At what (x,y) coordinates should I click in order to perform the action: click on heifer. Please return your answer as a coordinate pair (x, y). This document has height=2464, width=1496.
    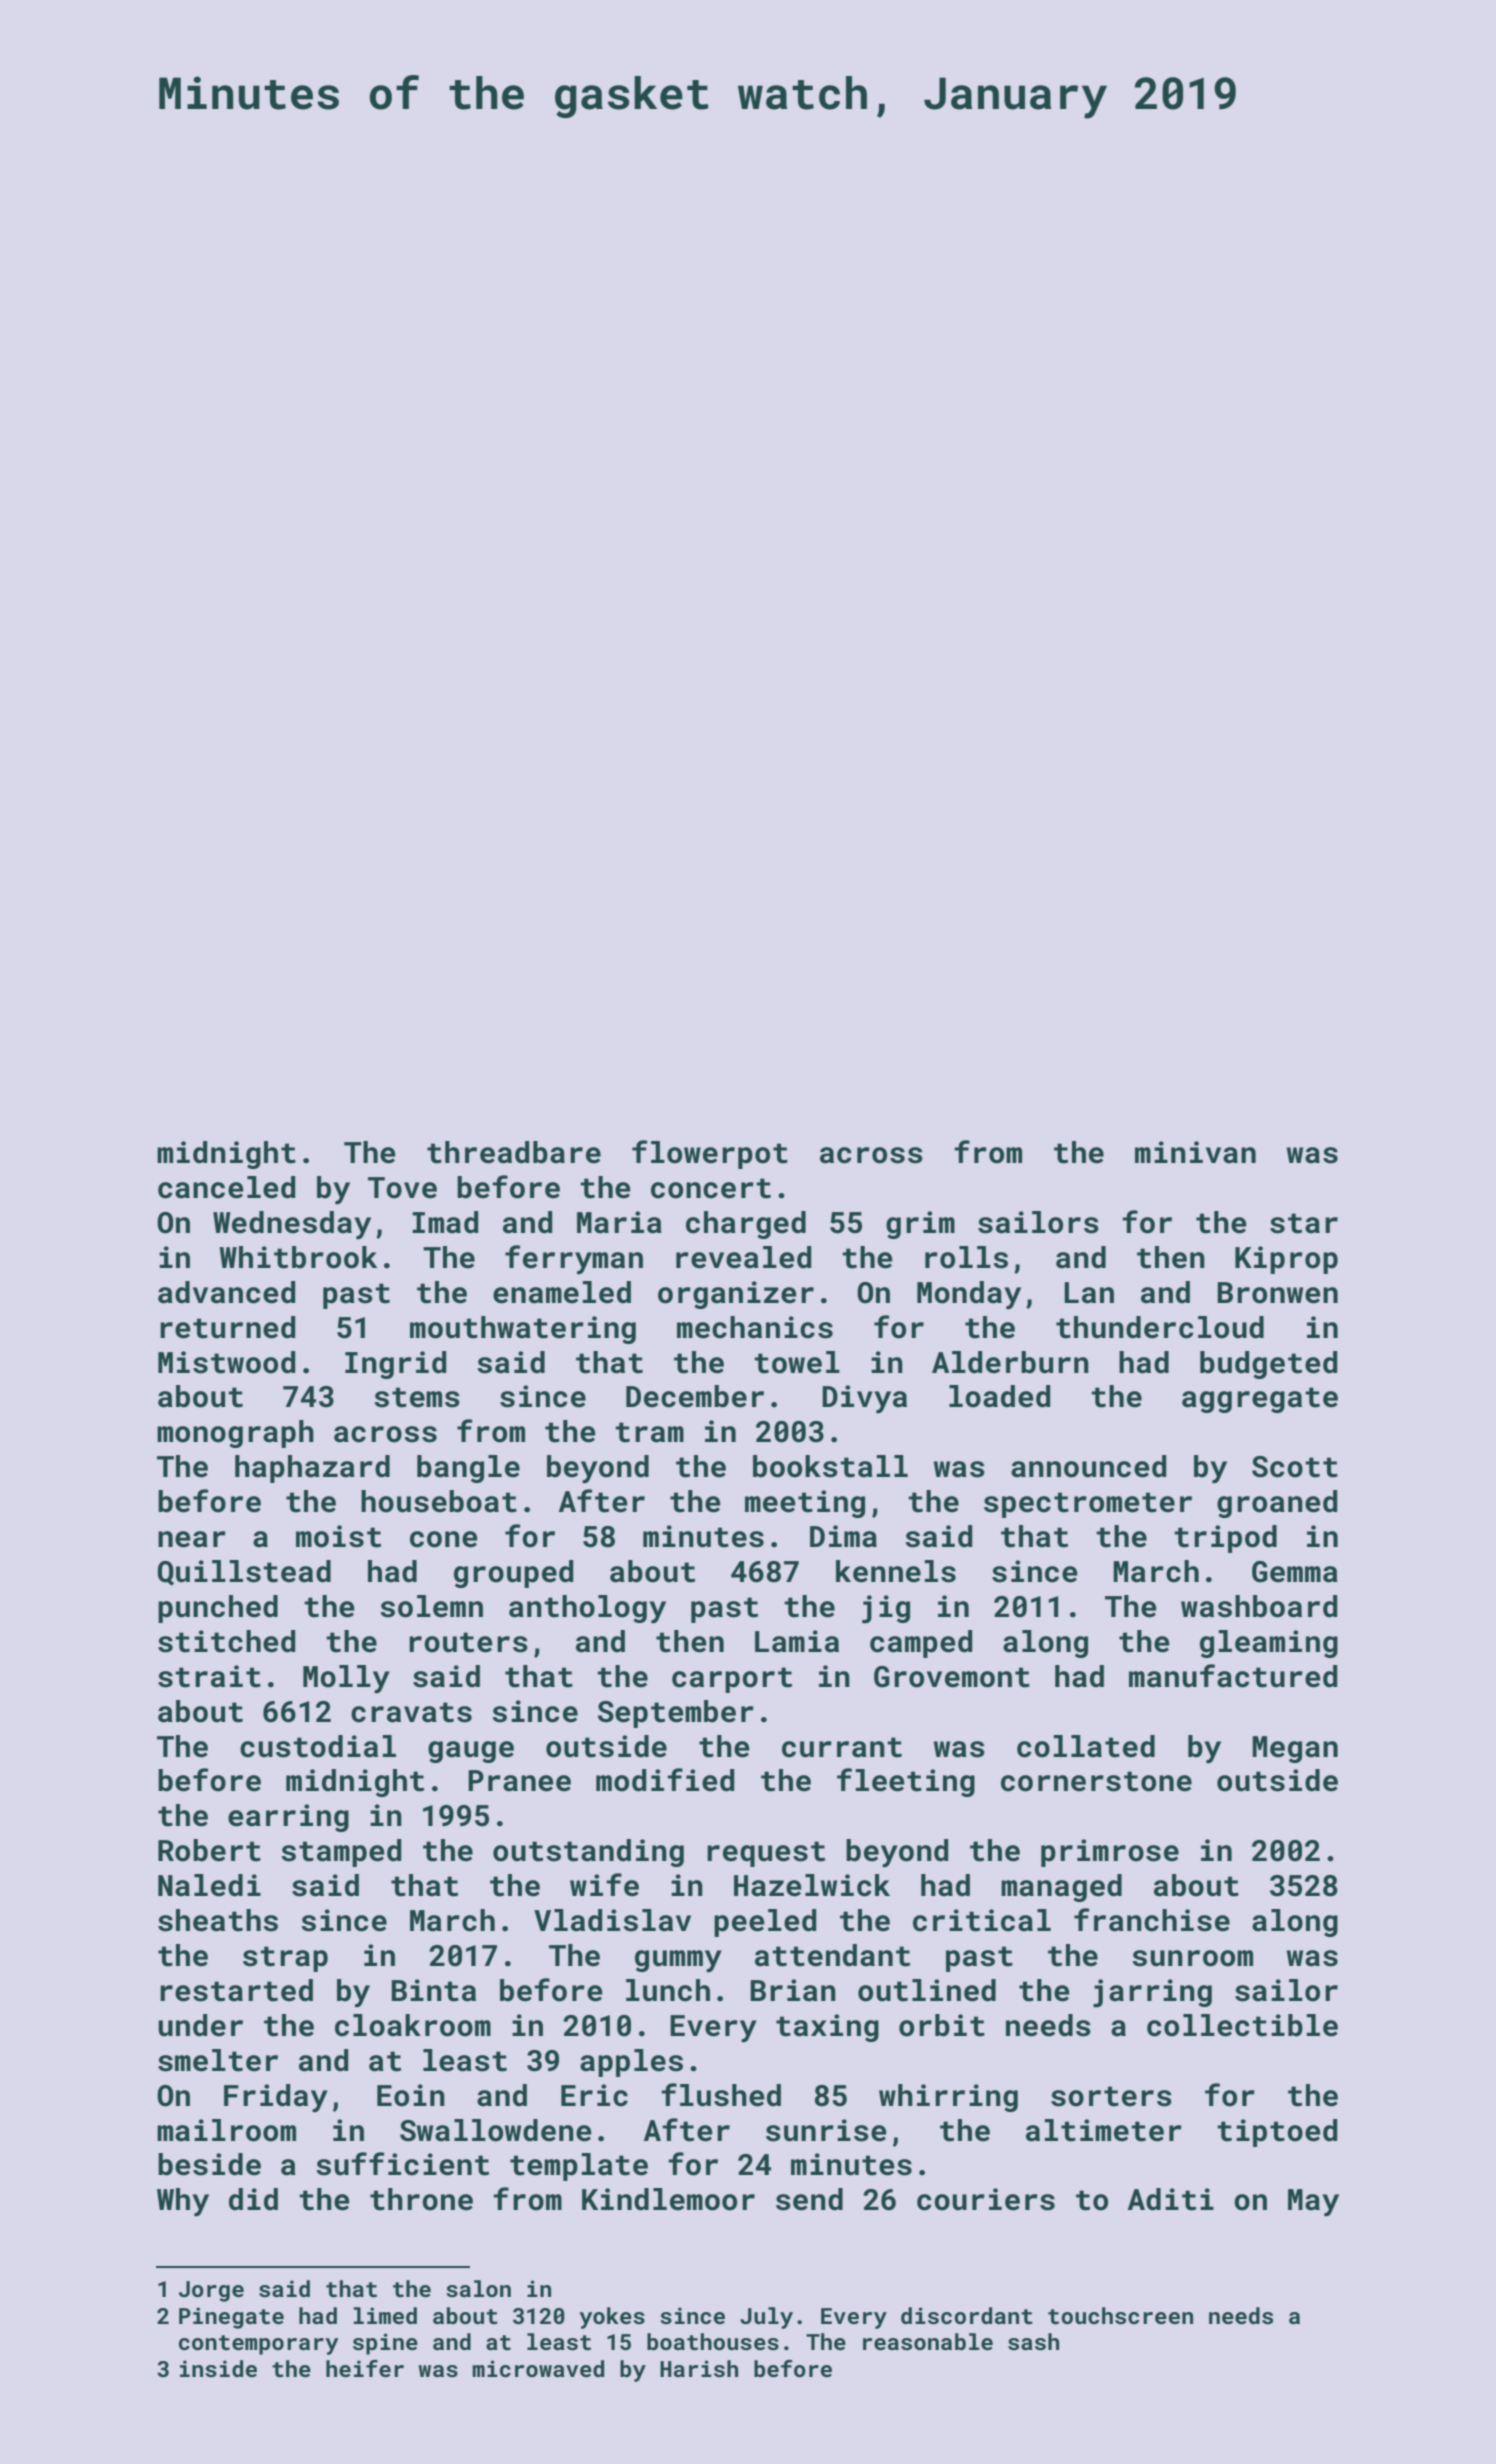
    Looking at the image, I should click on (365, 2368).
